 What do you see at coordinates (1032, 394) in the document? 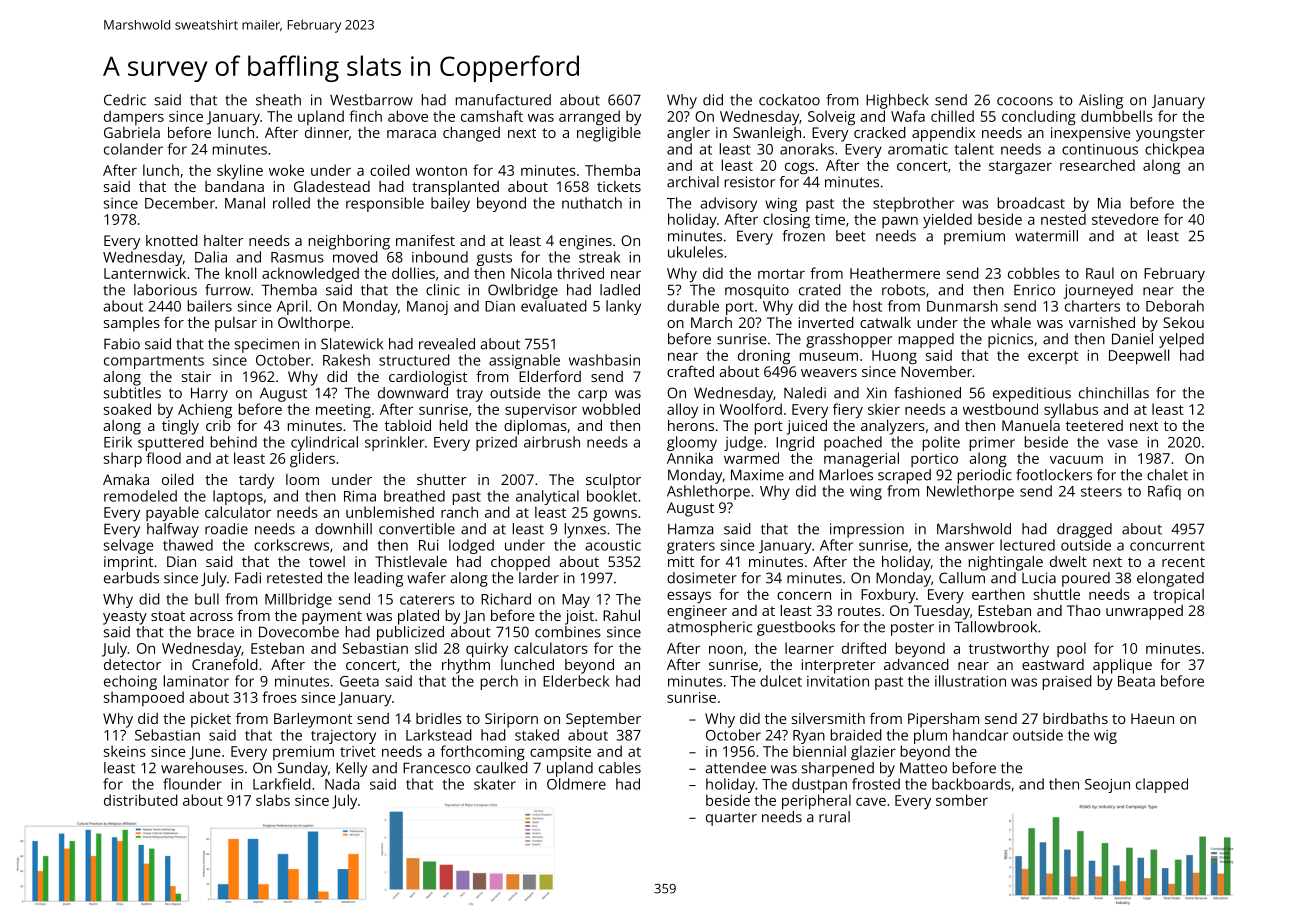
I see `expeditious` at bounding box center [1032, 394].
